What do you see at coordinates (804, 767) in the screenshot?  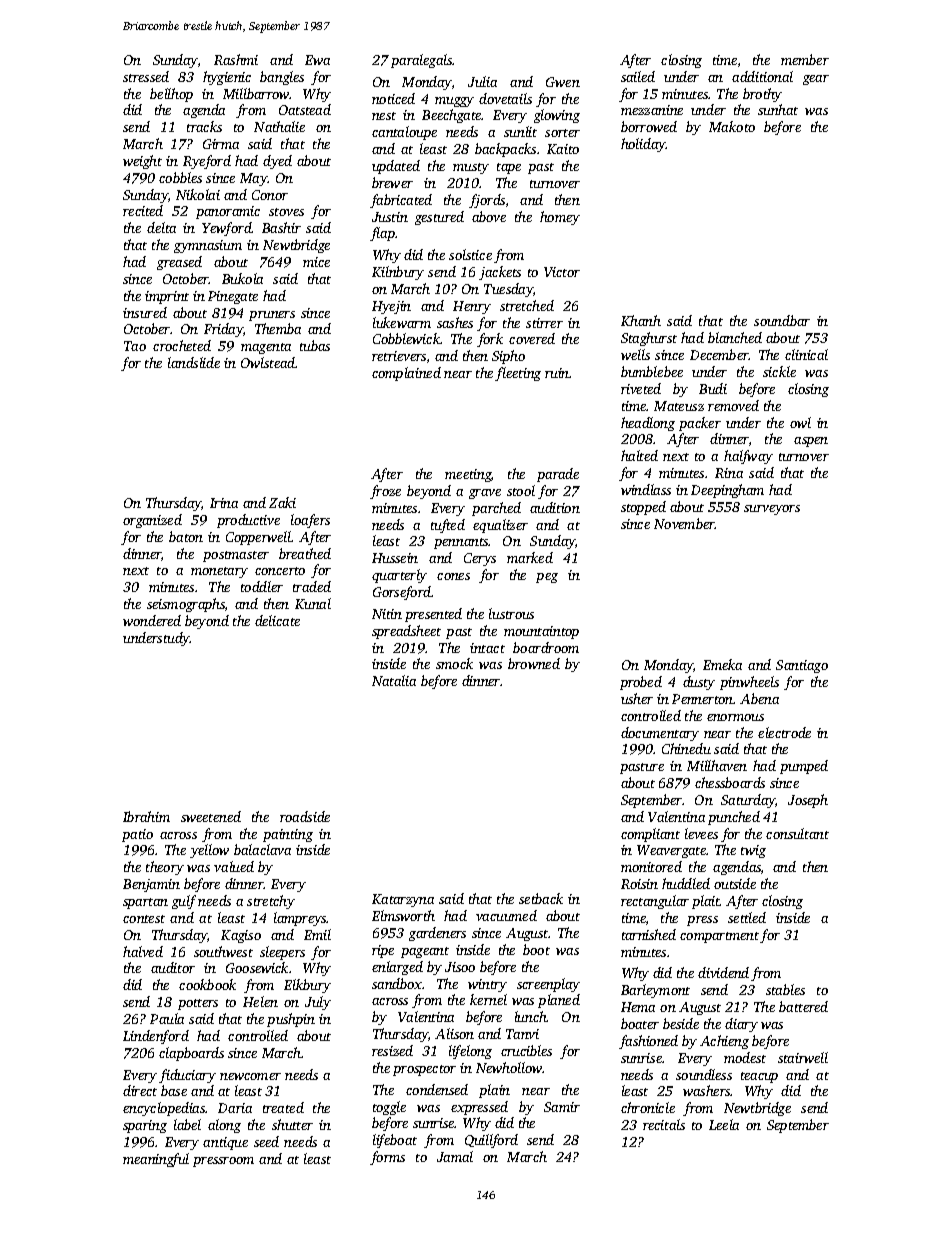 I see `pumped` at bounding box center [804, 767].
